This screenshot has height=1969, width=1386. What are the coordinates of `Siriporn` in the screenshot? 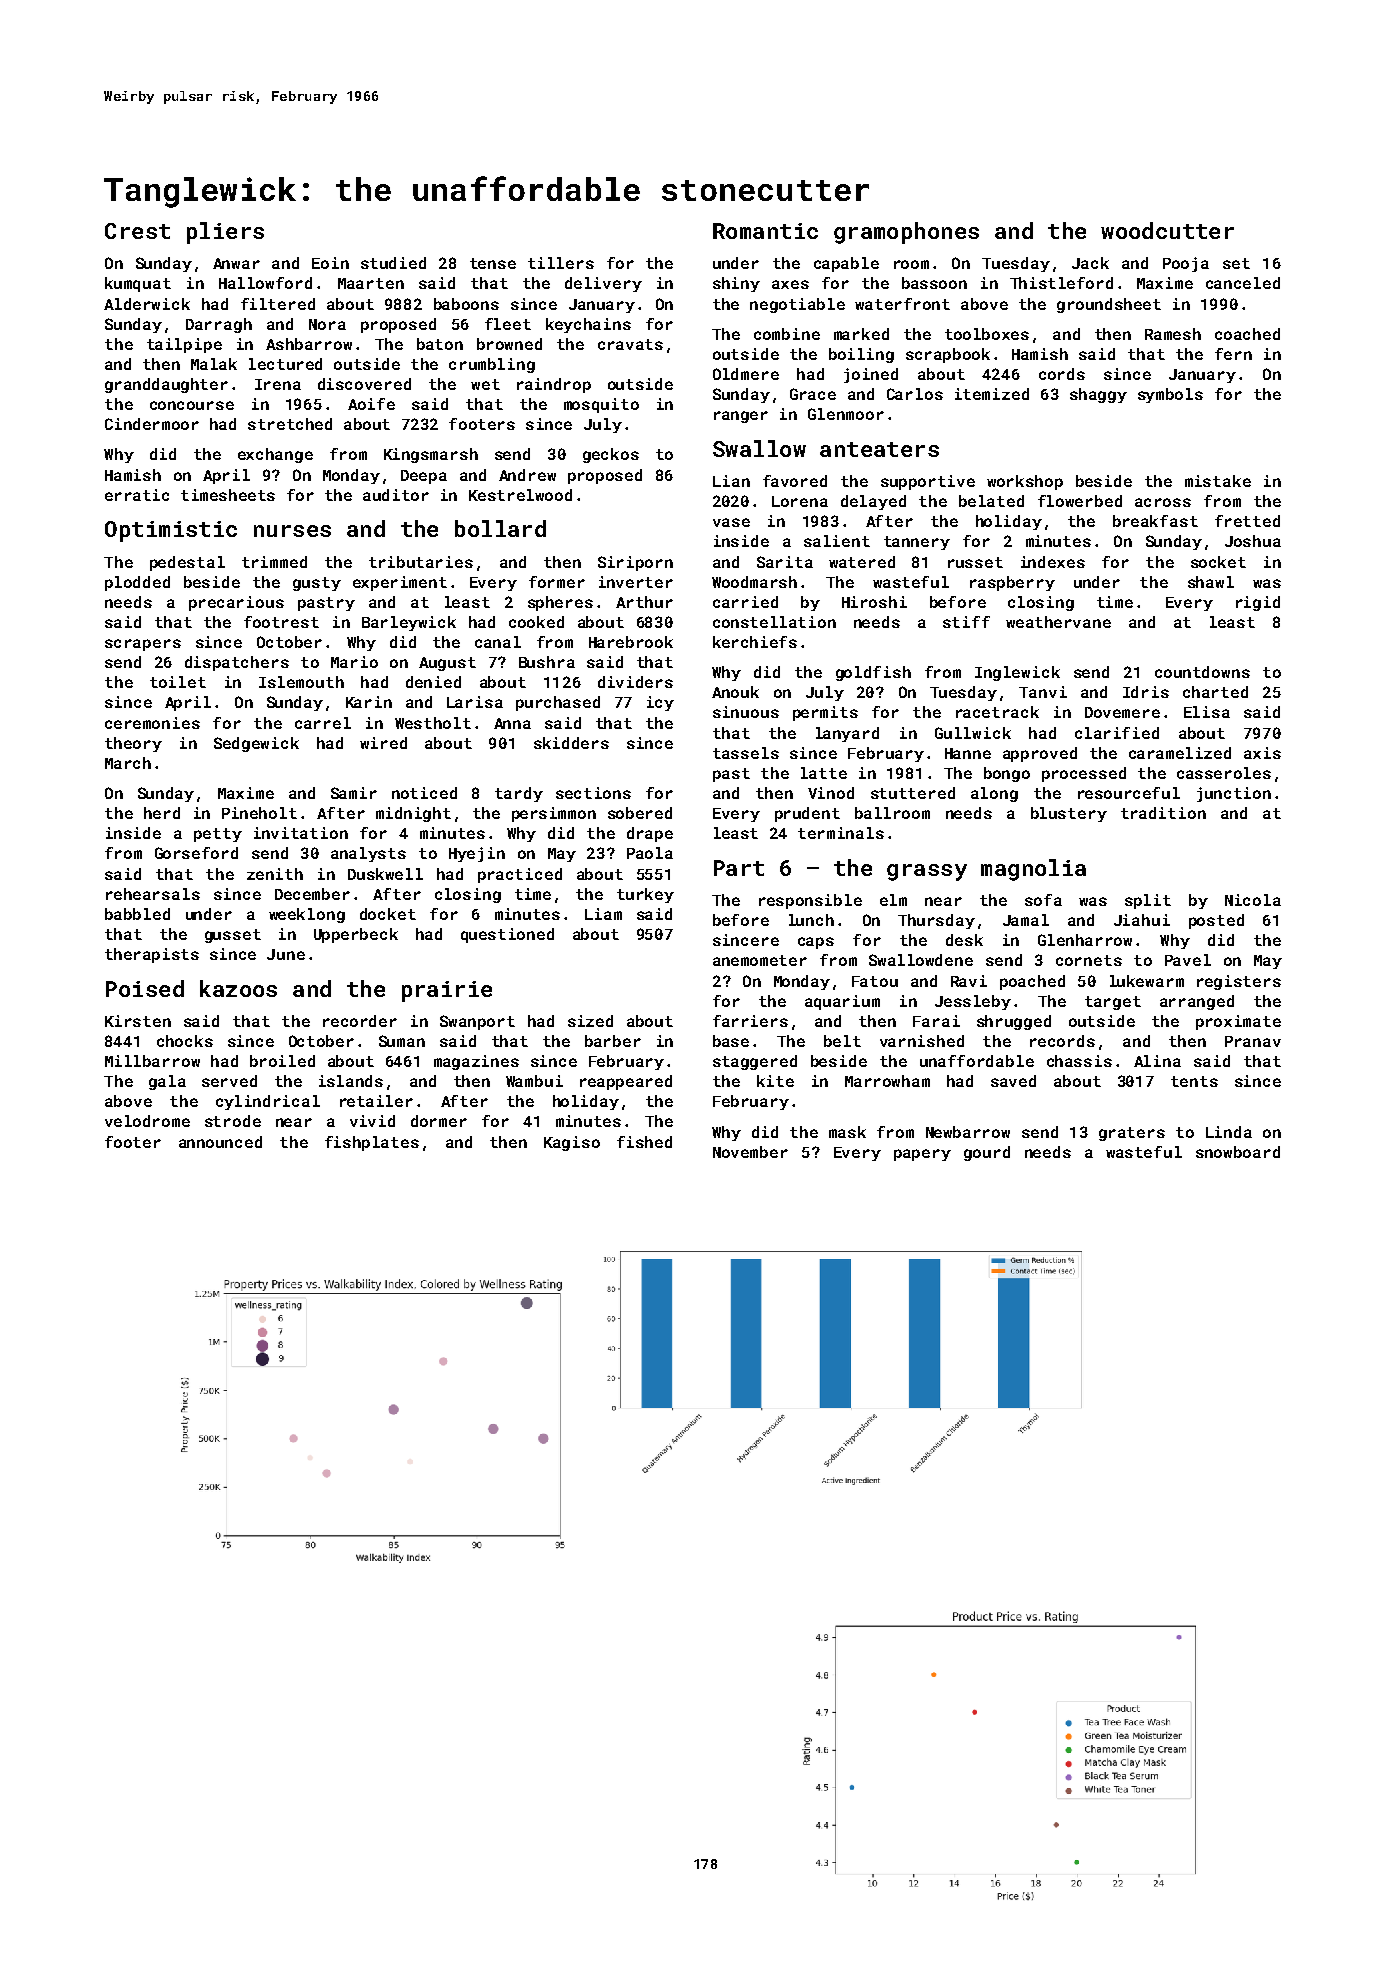 It's located at (635, 563).
